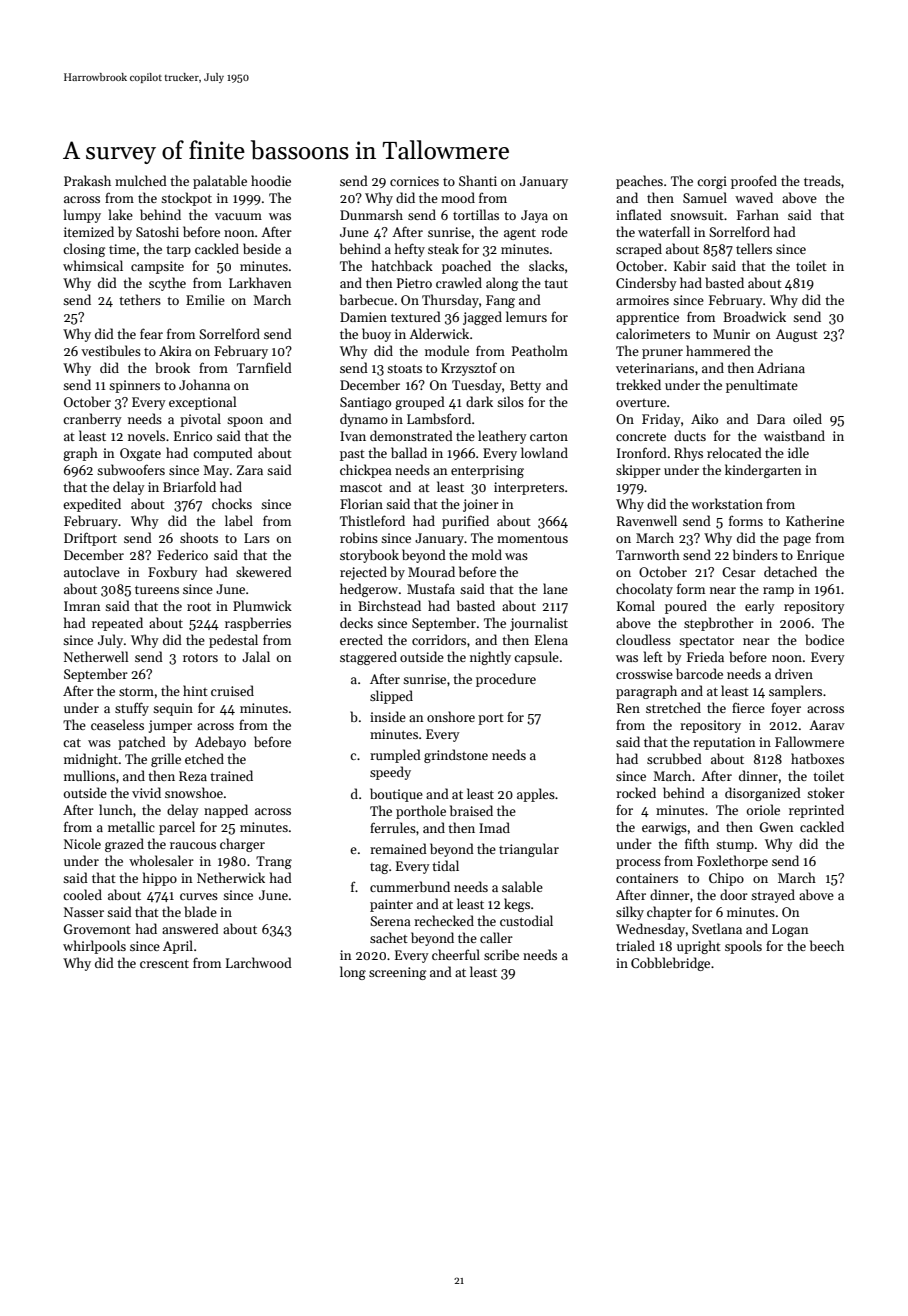 This screenshot has height=1316, width=908. What do you see at coordinates (697, 843) in the screenshot?
I see `fifth` at bounding box center [697, 843].
